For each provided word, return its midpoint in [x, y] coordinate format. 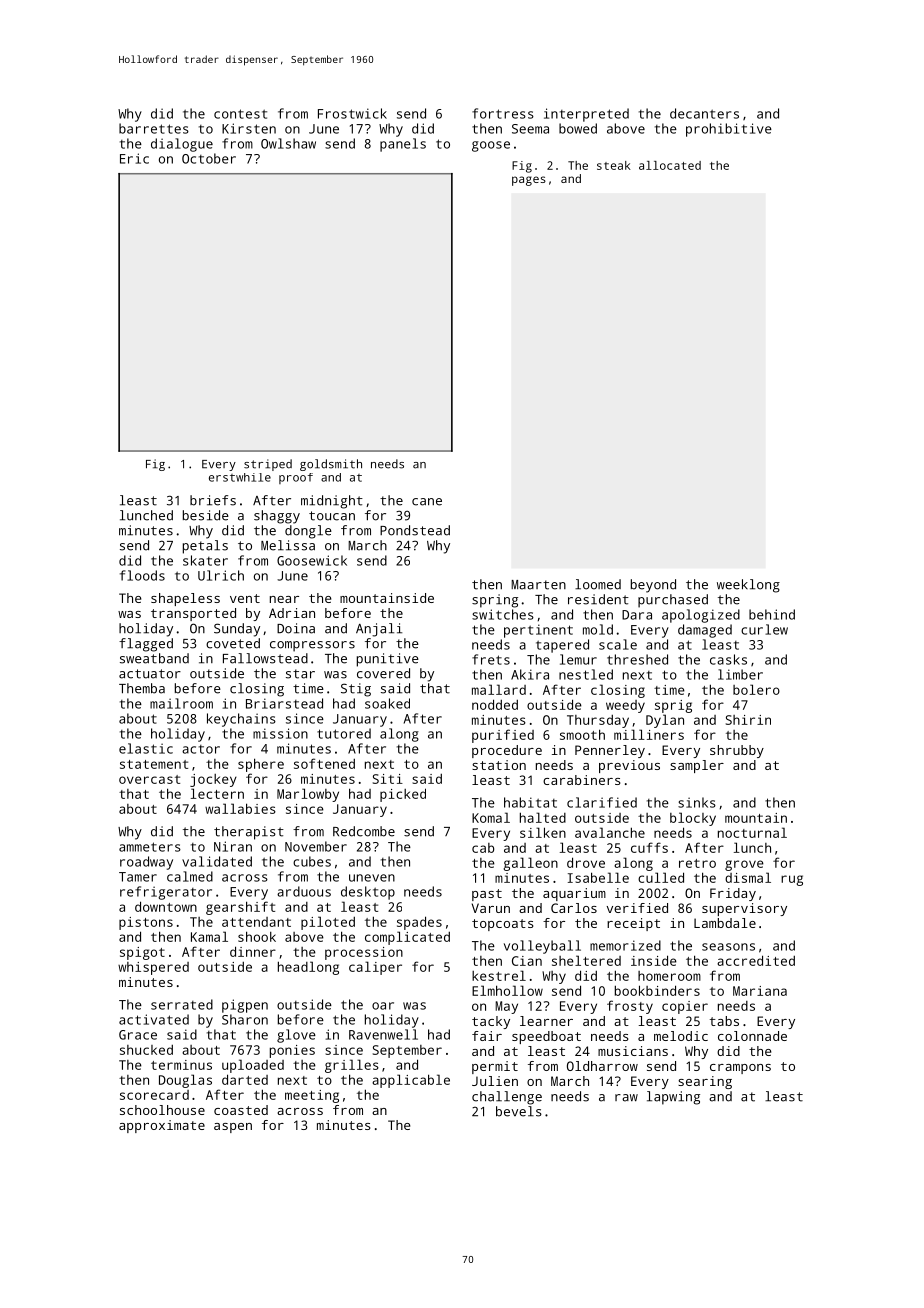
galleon [530, 864]
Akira [530, 674]
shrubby [737, 751]
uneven [372, 878]
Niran [233, 846]
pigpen [245, 1006]
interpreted [586, 115]
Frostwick [352, 113]
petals [205, 547]
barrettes [154, 128]
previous [629, 766]
